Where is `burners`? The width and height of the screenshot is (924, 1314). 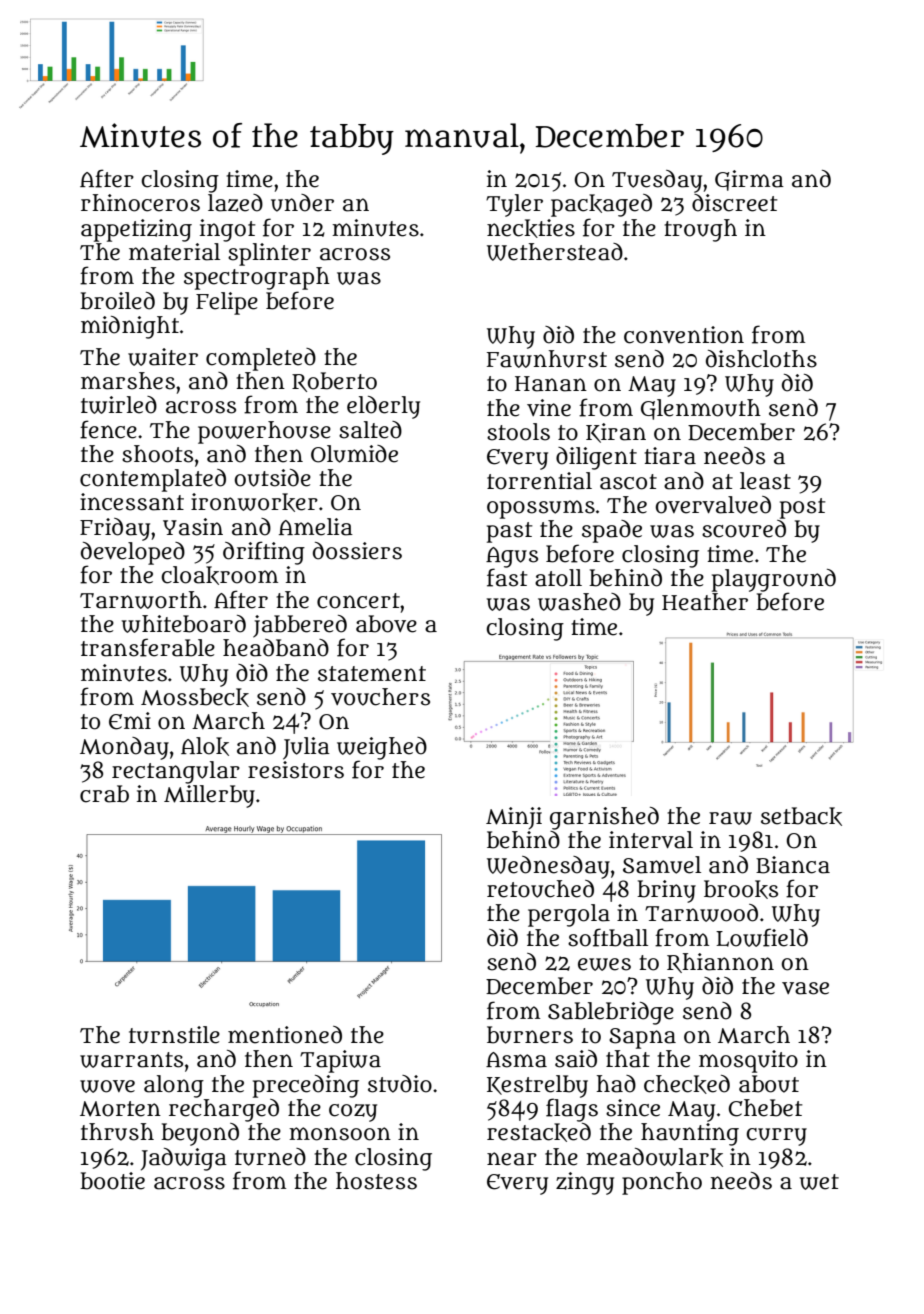
burners is located at coordinates (530, 1035).
